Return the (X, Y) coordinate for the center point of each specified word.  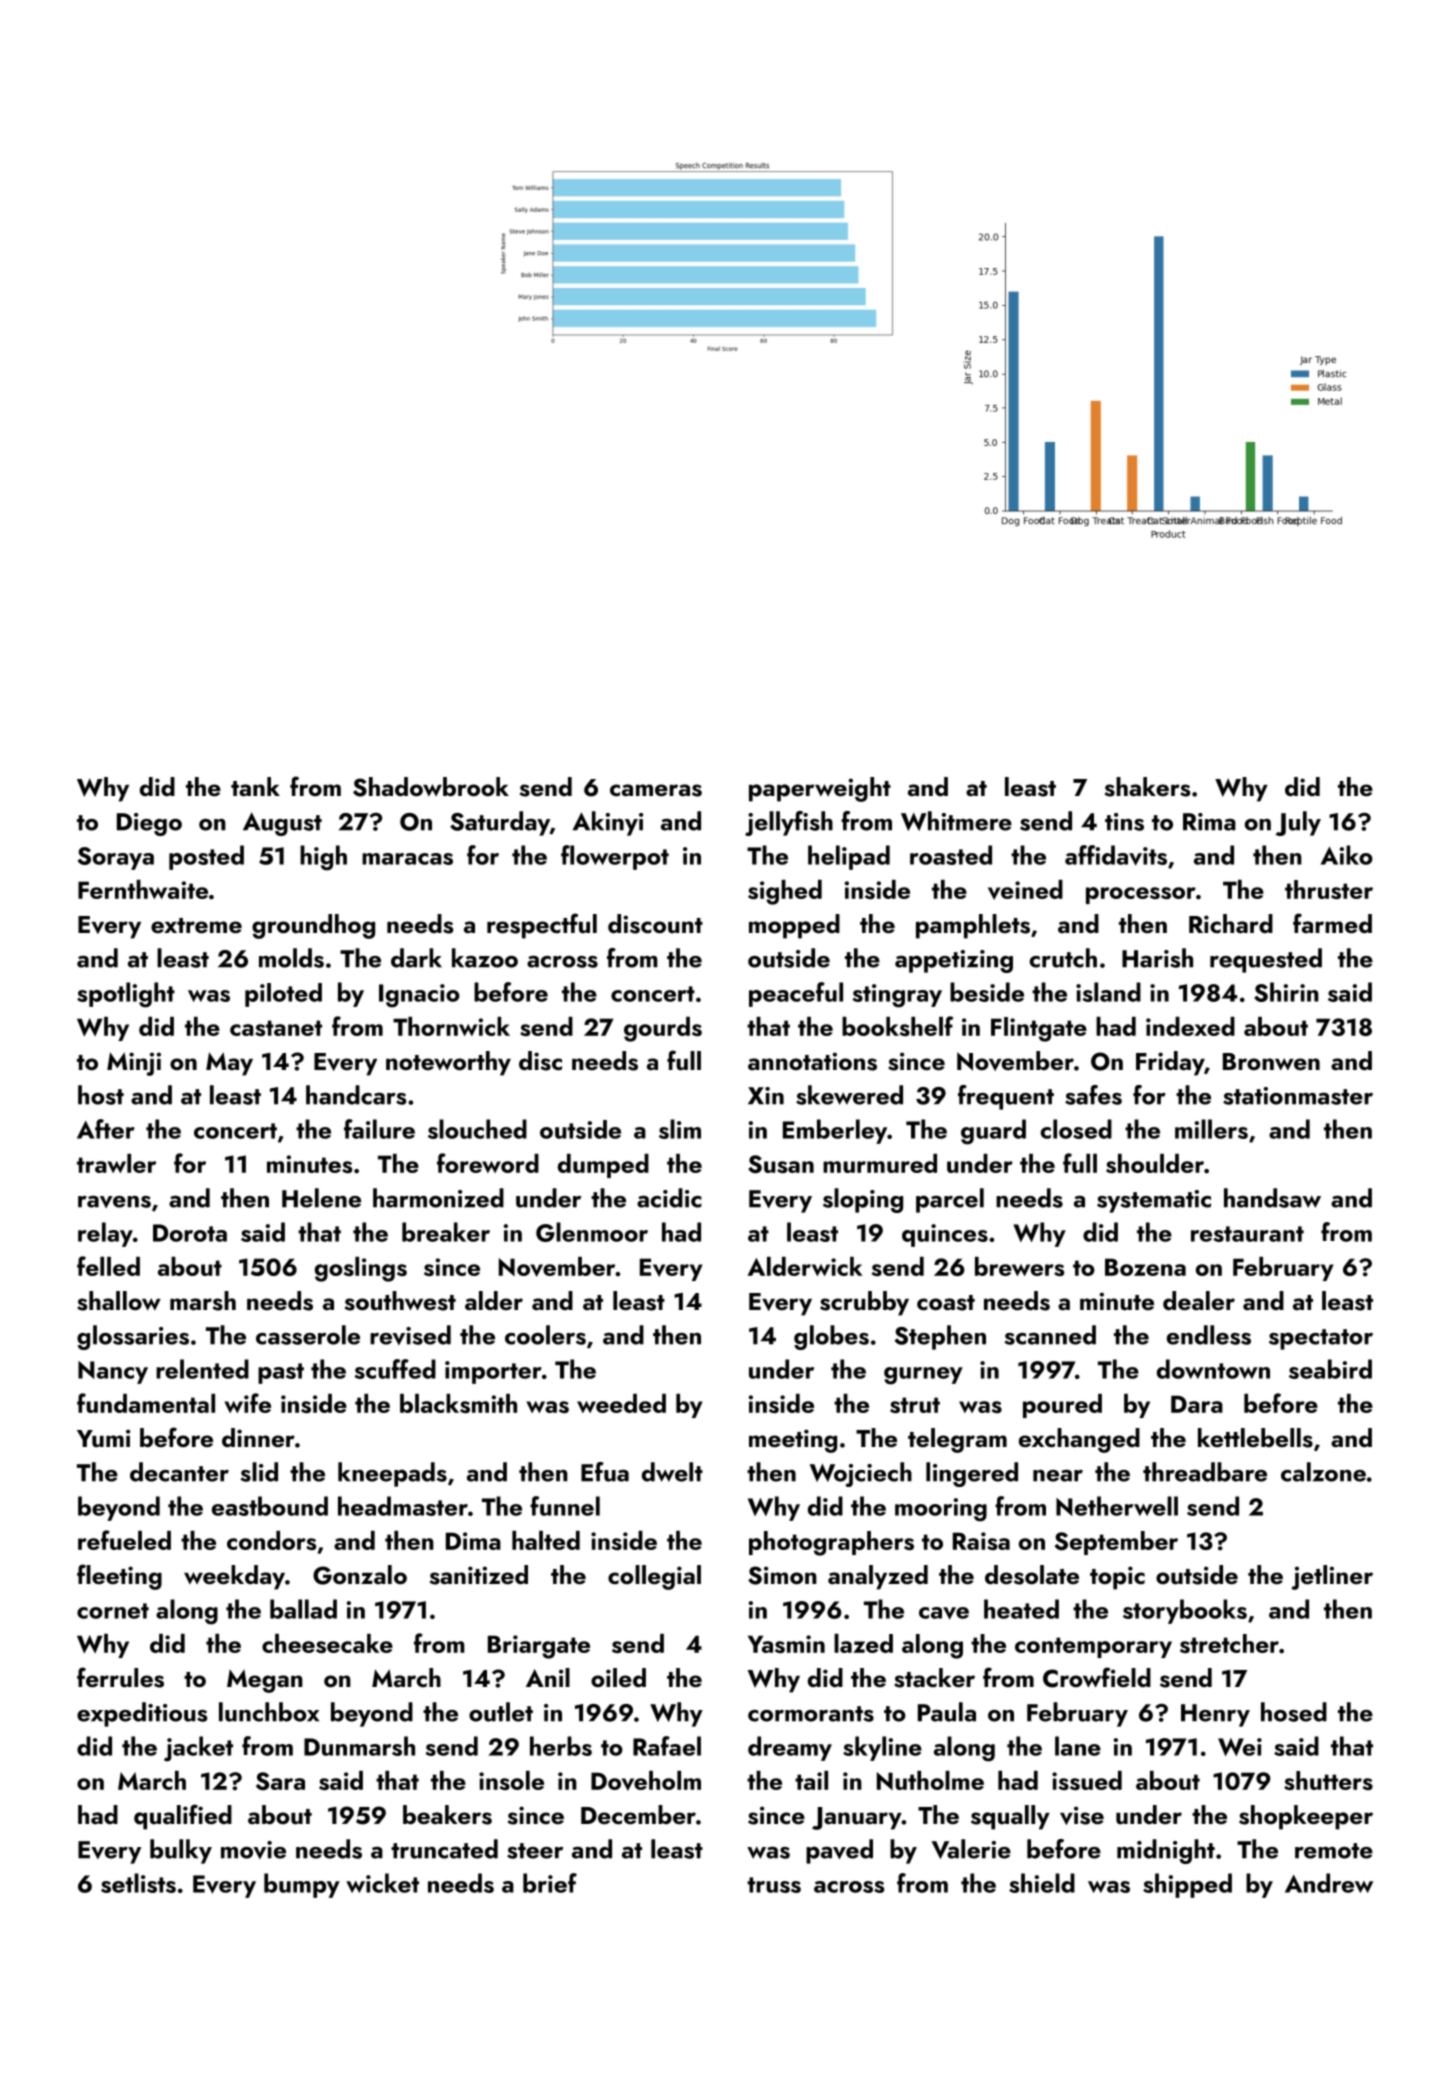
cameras (656, 790)
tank (255, 786)
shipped (1187, 1885)
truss (774, 1885)
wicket (382, 1883)
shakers (1147, 787)
